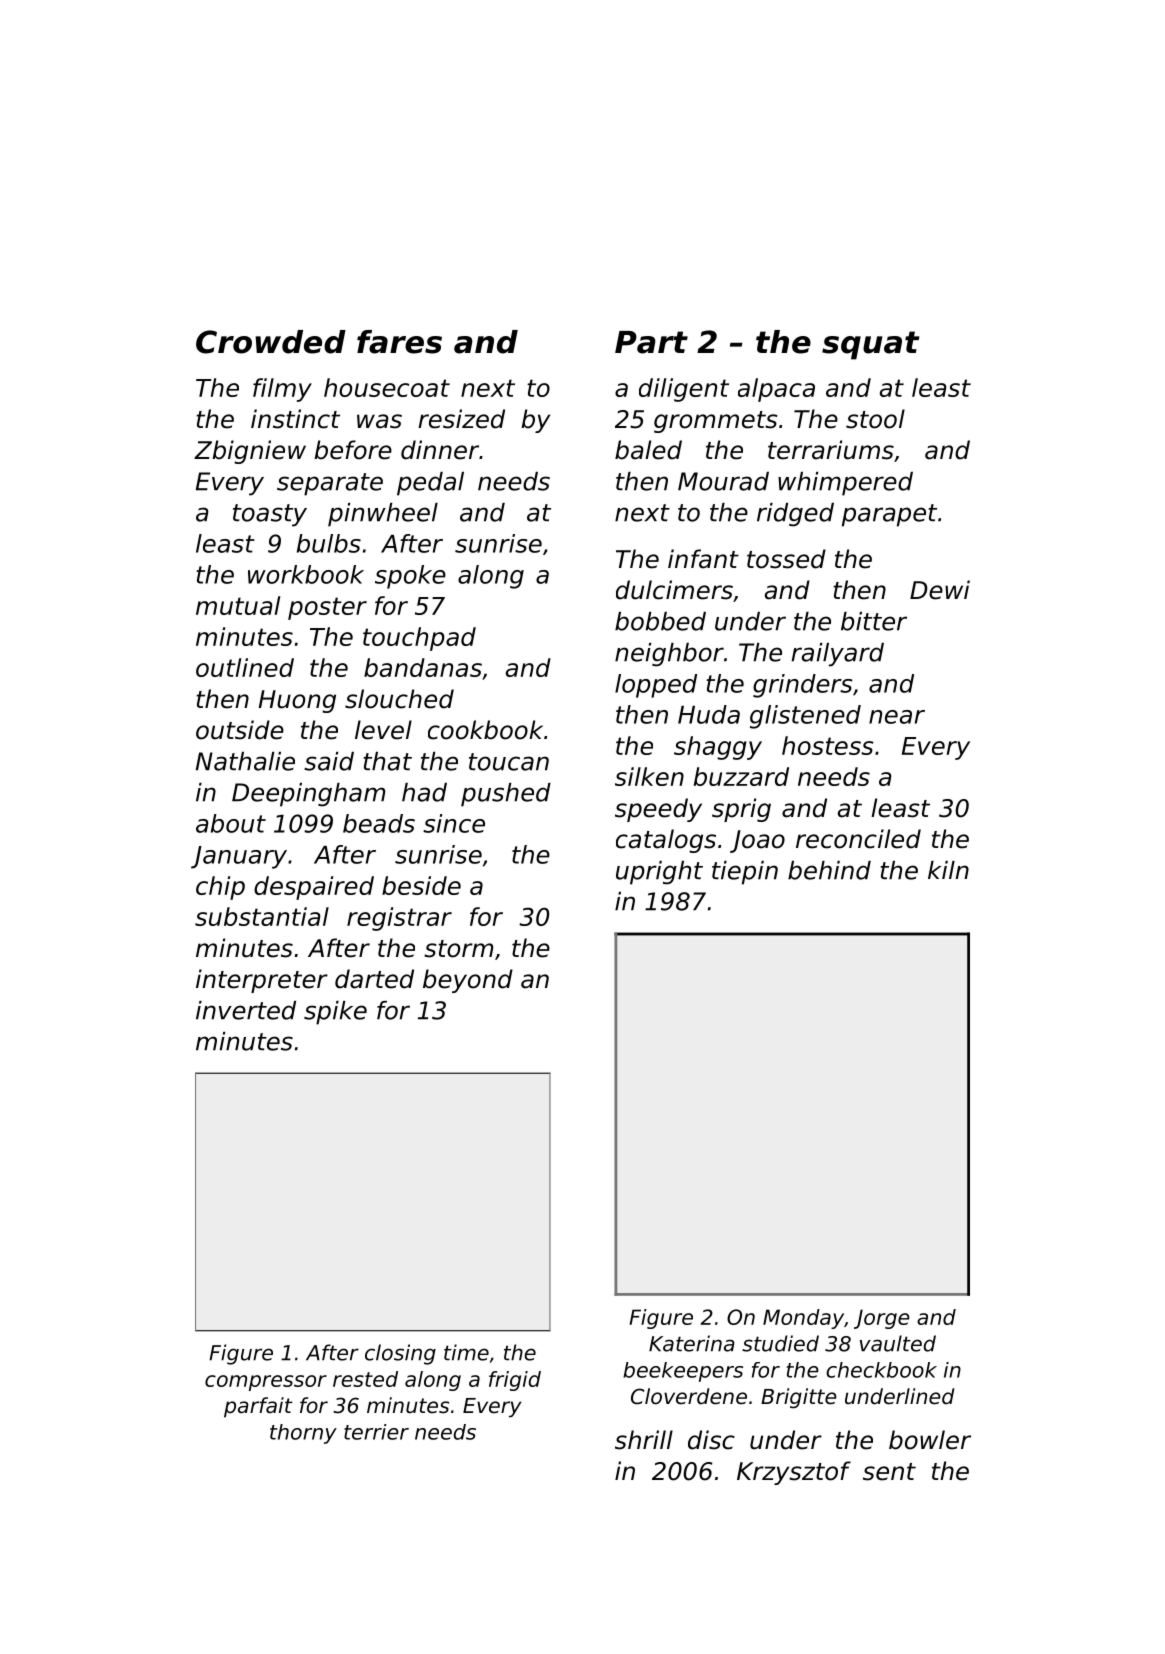  I want to click on squat, so click(870, 345).
